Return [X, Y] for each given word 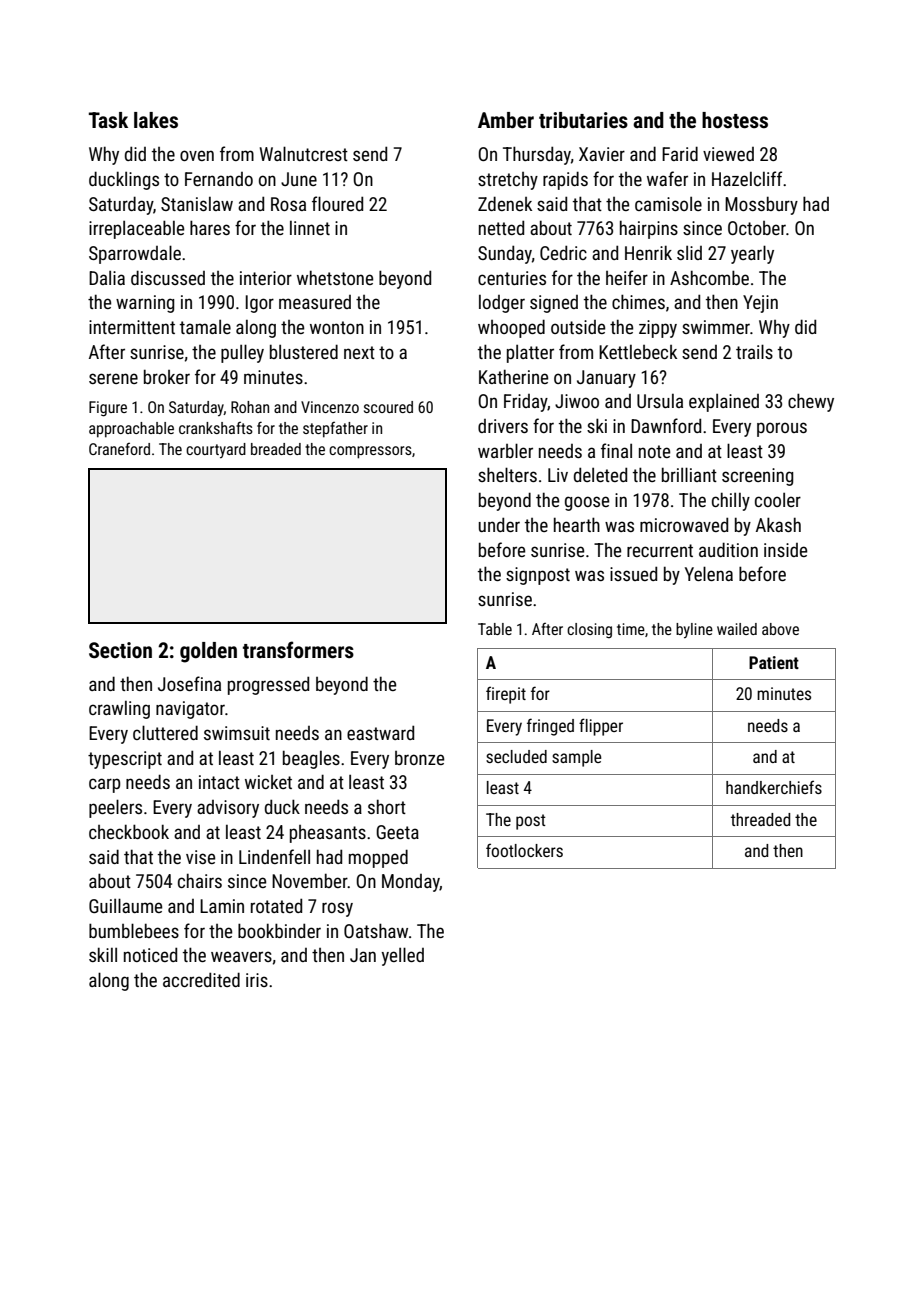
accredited [201, 979]
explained [724, 403]
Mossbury [761, 205]
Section [120, 650]
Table [495, 629]
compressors [370, 452]
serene [113, 378]
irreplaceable [136, 229]
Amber [506, 120]
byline [694, 630]
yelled [402, 956]
